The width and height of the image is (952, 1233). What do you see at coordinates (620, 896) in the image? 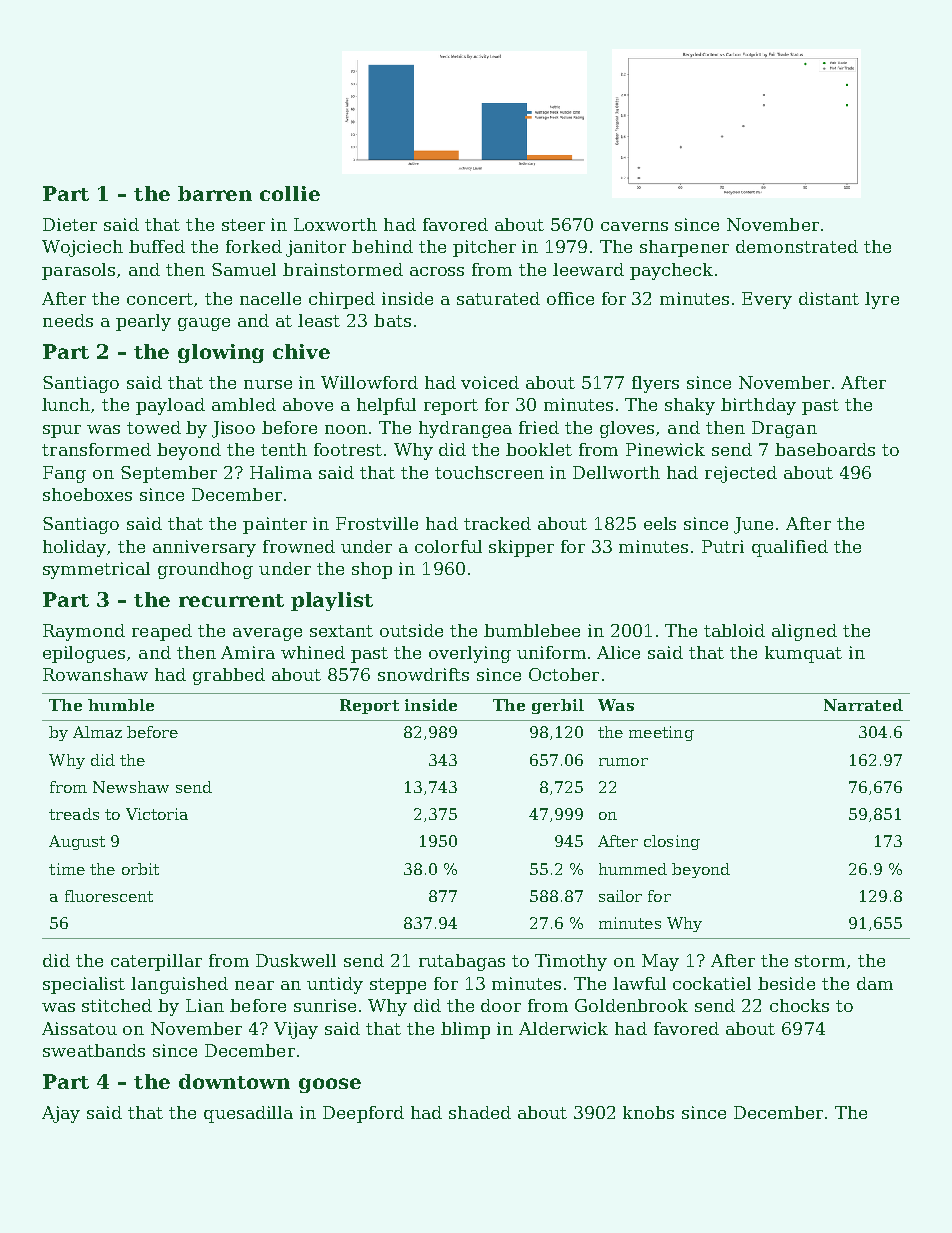
I see `sailor` at bounding box center [620, 896].
